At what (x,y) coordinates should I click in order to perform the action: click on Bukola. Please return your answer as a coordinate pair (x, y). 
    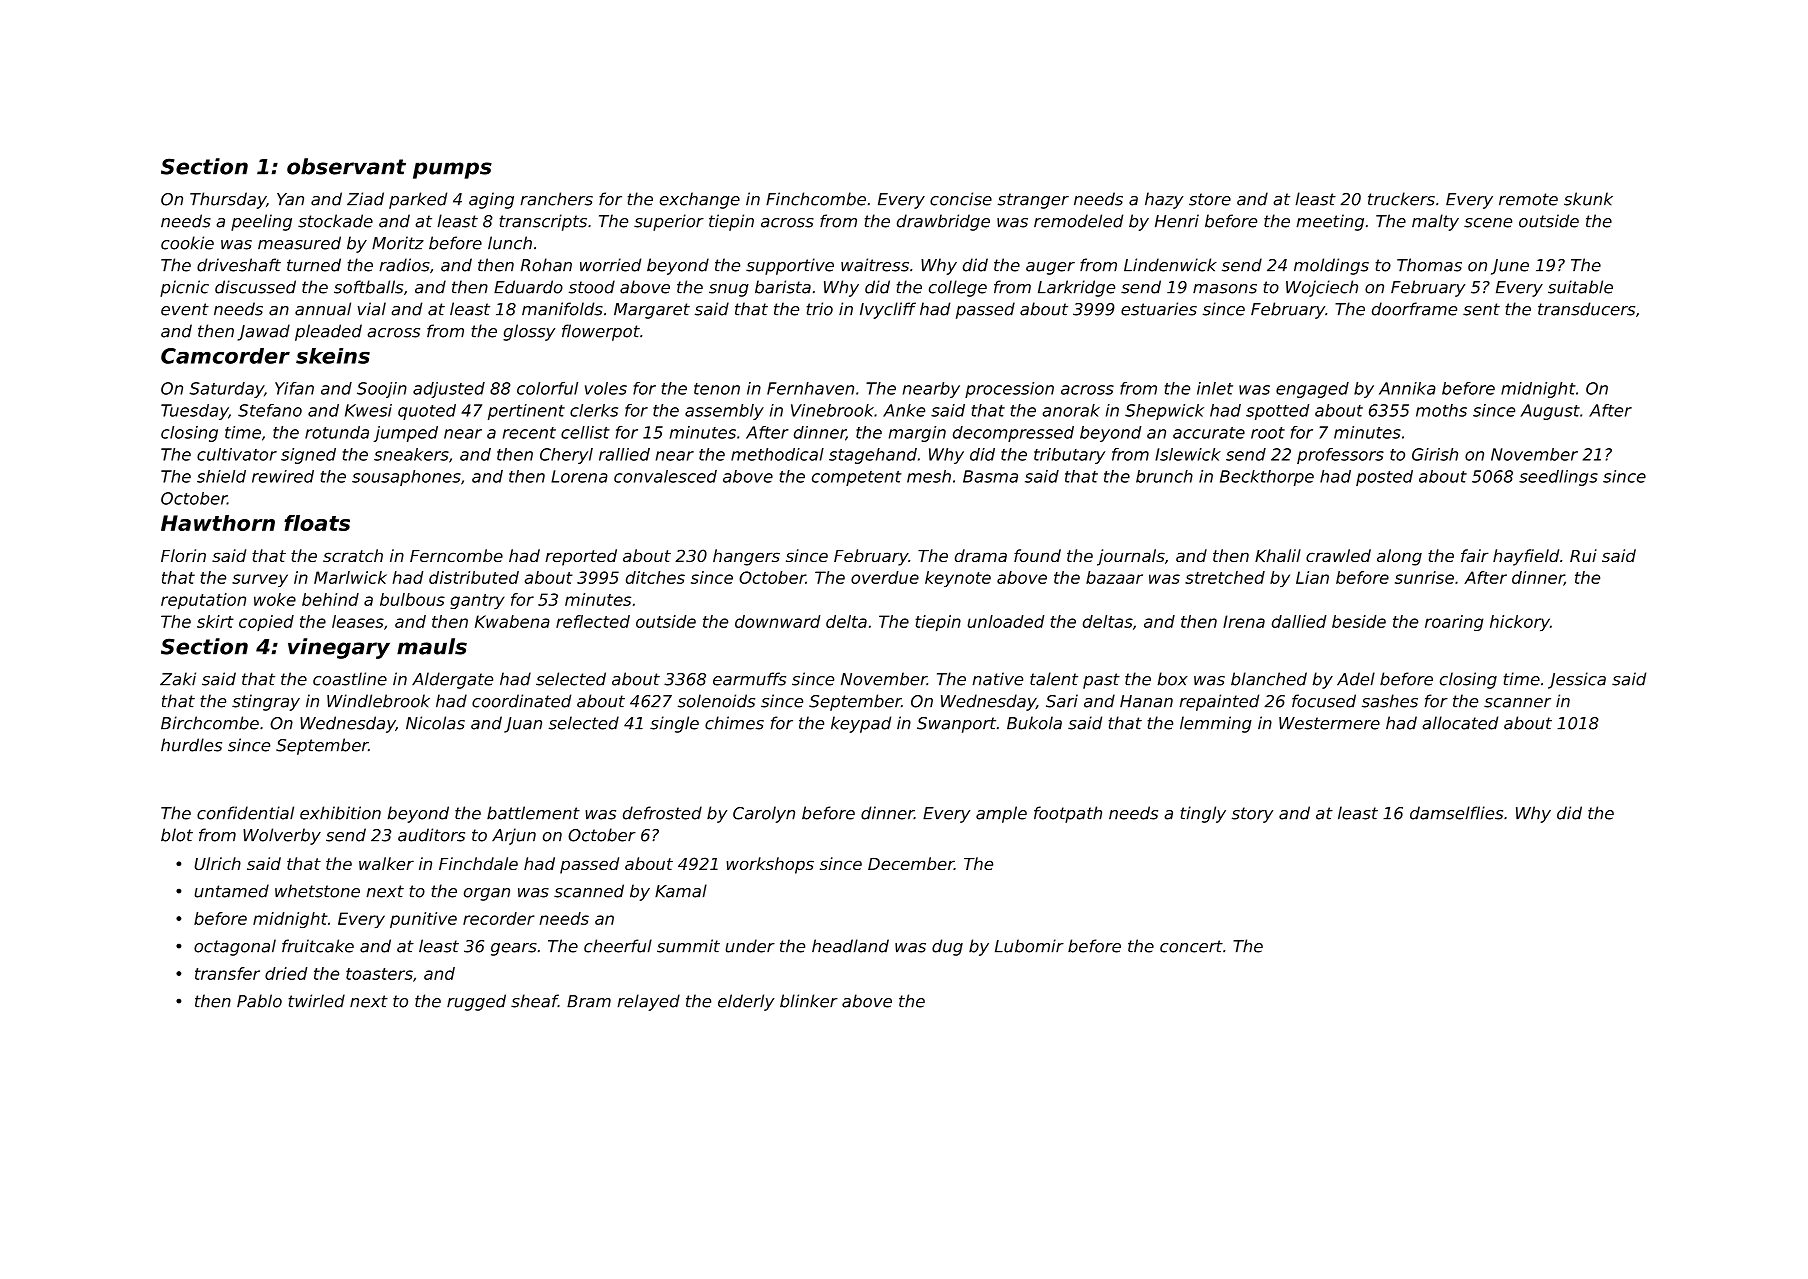
    Looking at the image, I should click on (1034, 723).
